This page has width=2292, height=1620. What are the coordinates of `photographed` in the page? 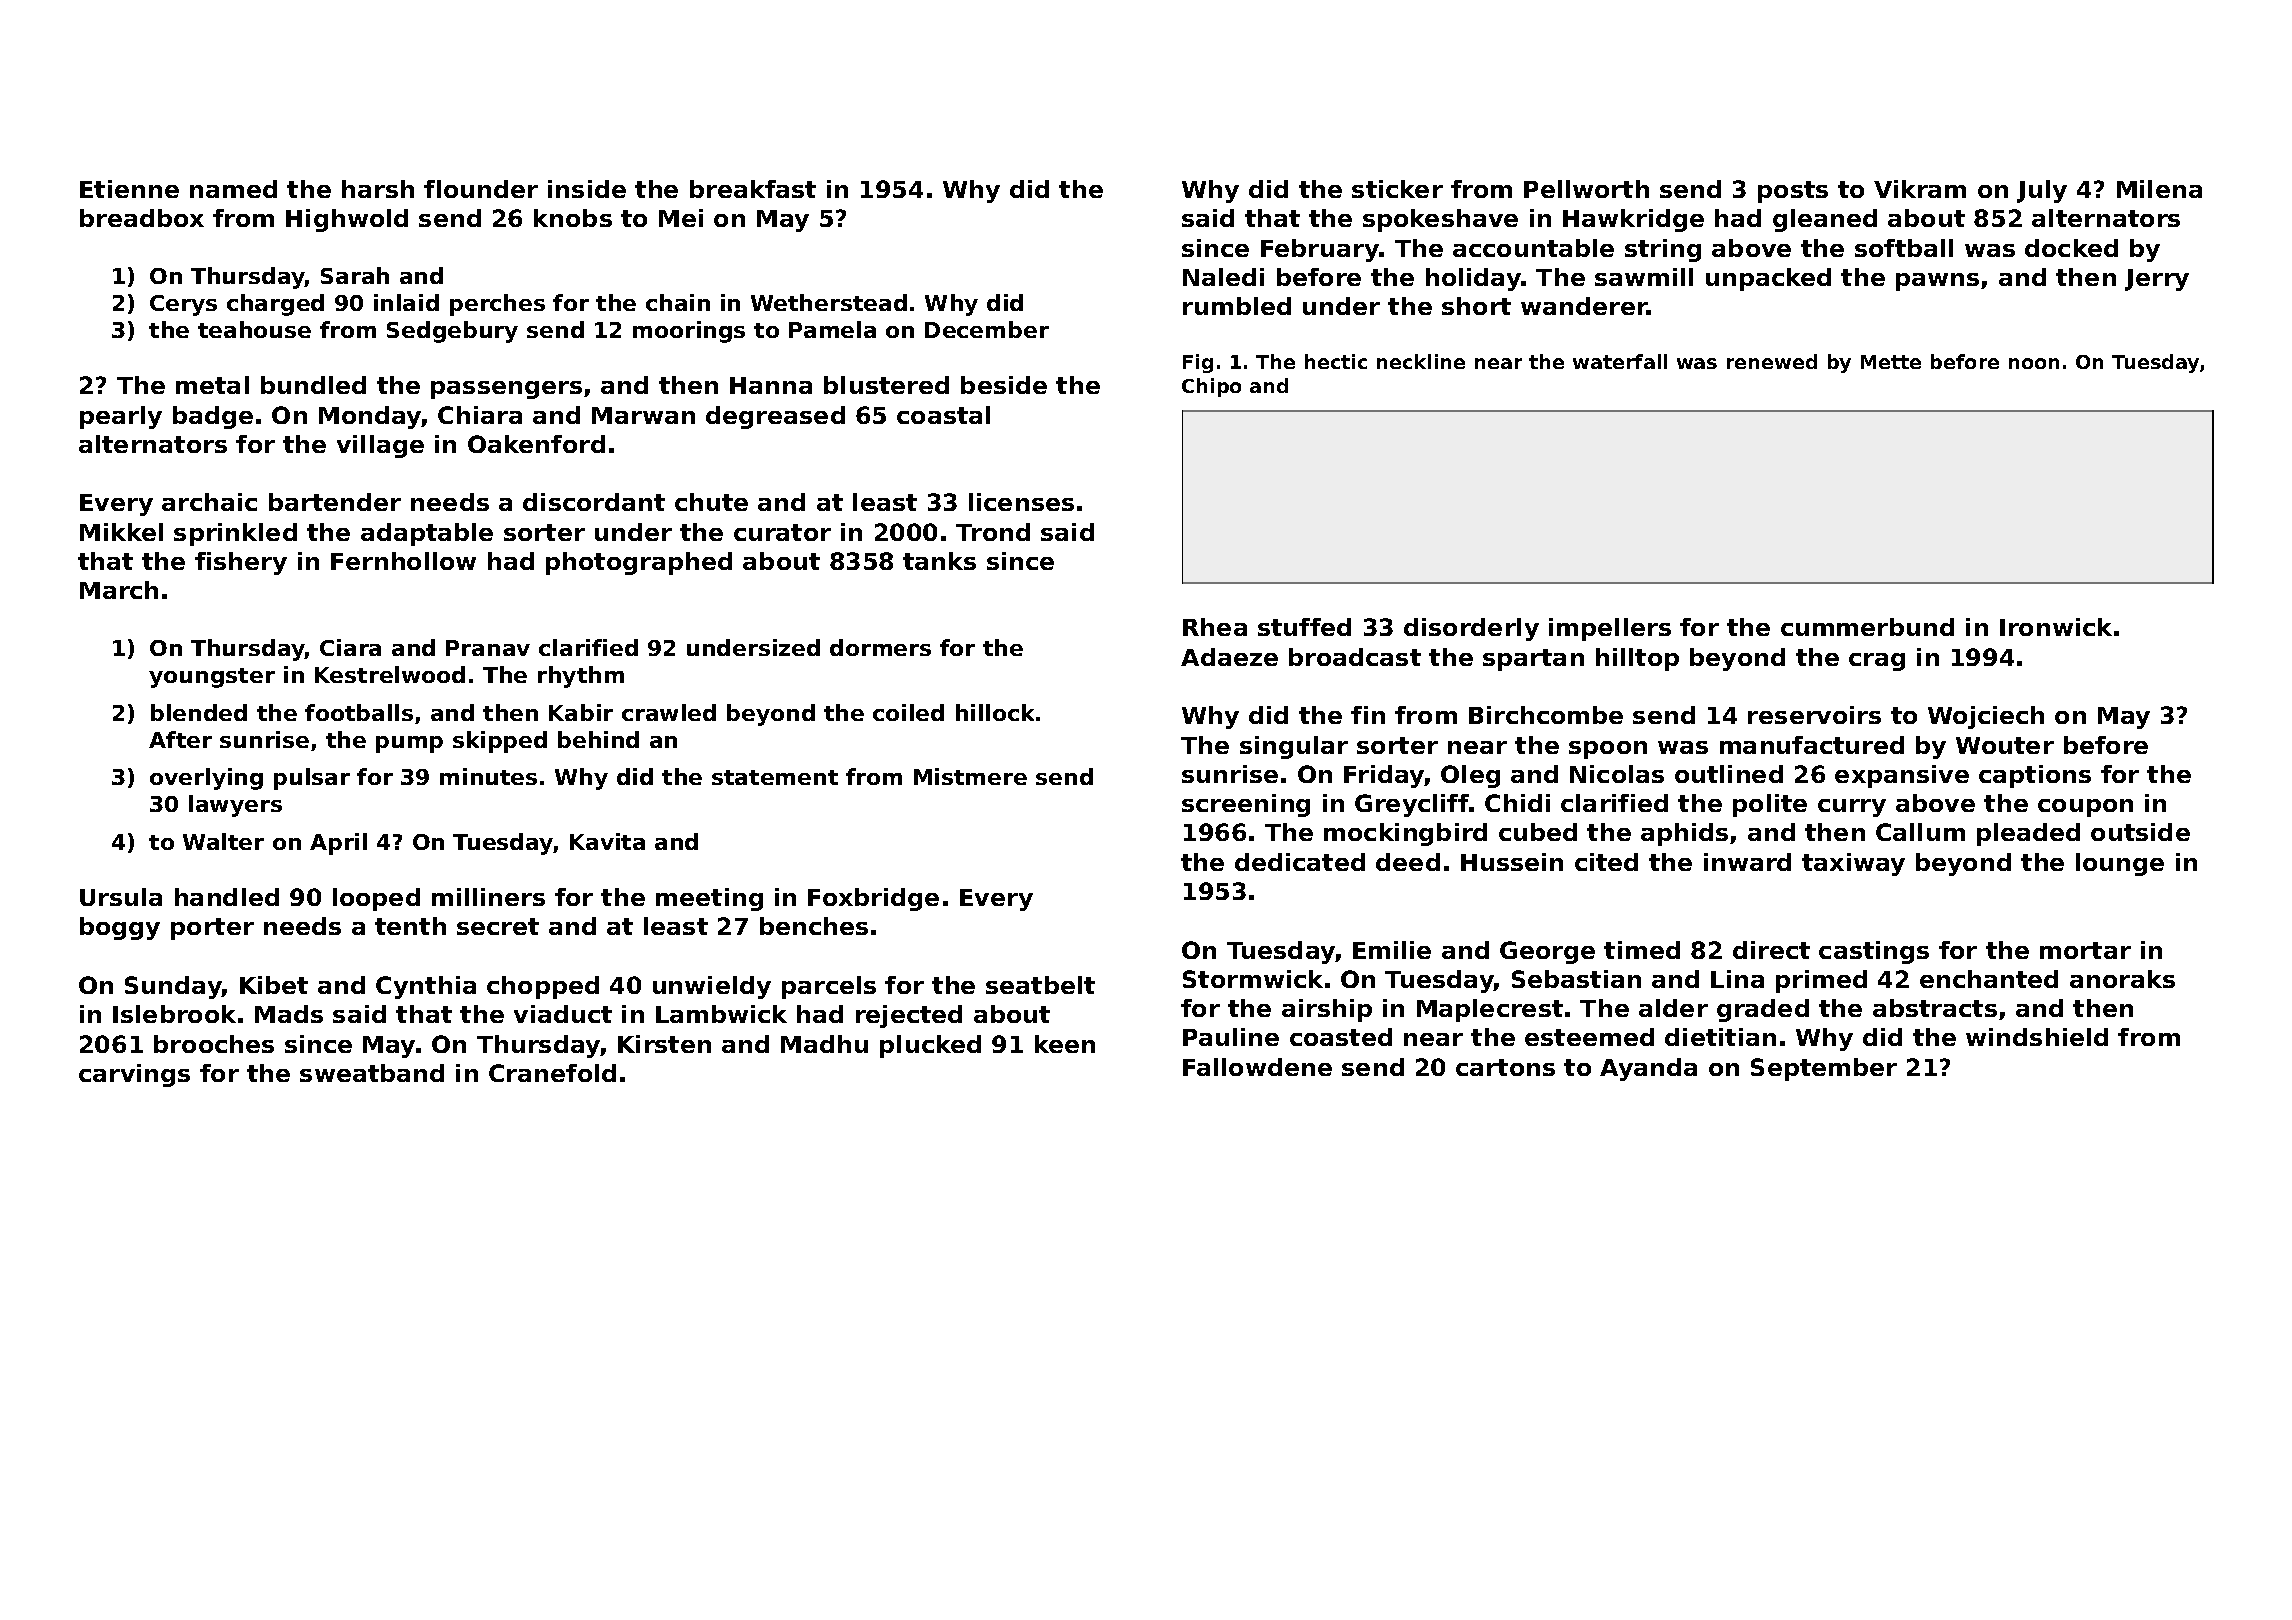 It's located at (639, 563).
